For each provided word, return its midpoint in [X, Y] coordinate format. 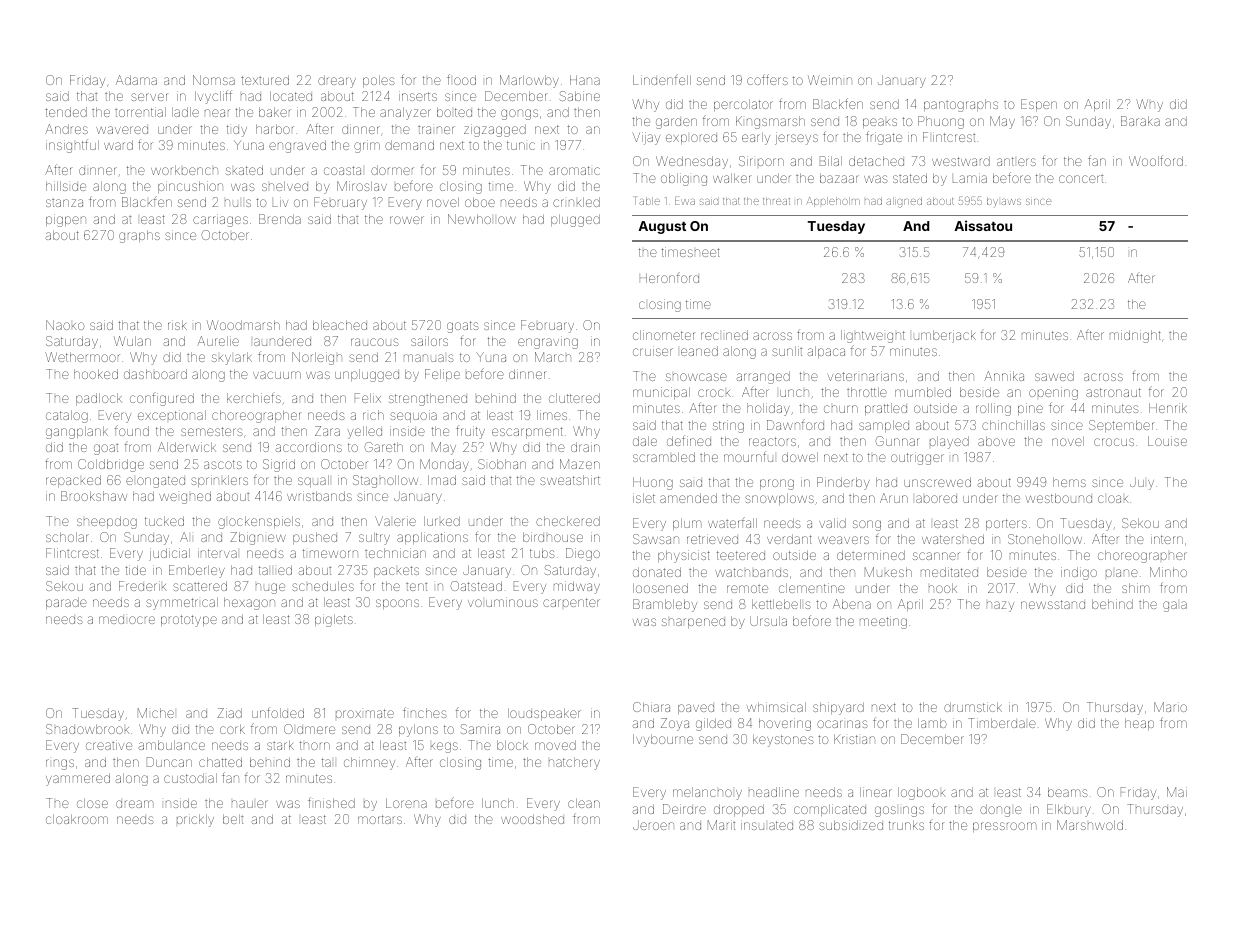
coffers [767, 79]
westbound [1059, 498]
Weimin [830, 80]
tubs [542, 553]
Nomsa [214, 80]
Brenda [280, 219]
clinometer [663, 335]
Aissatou [983, 225]
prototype [189, 621]
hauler [250, 804]
